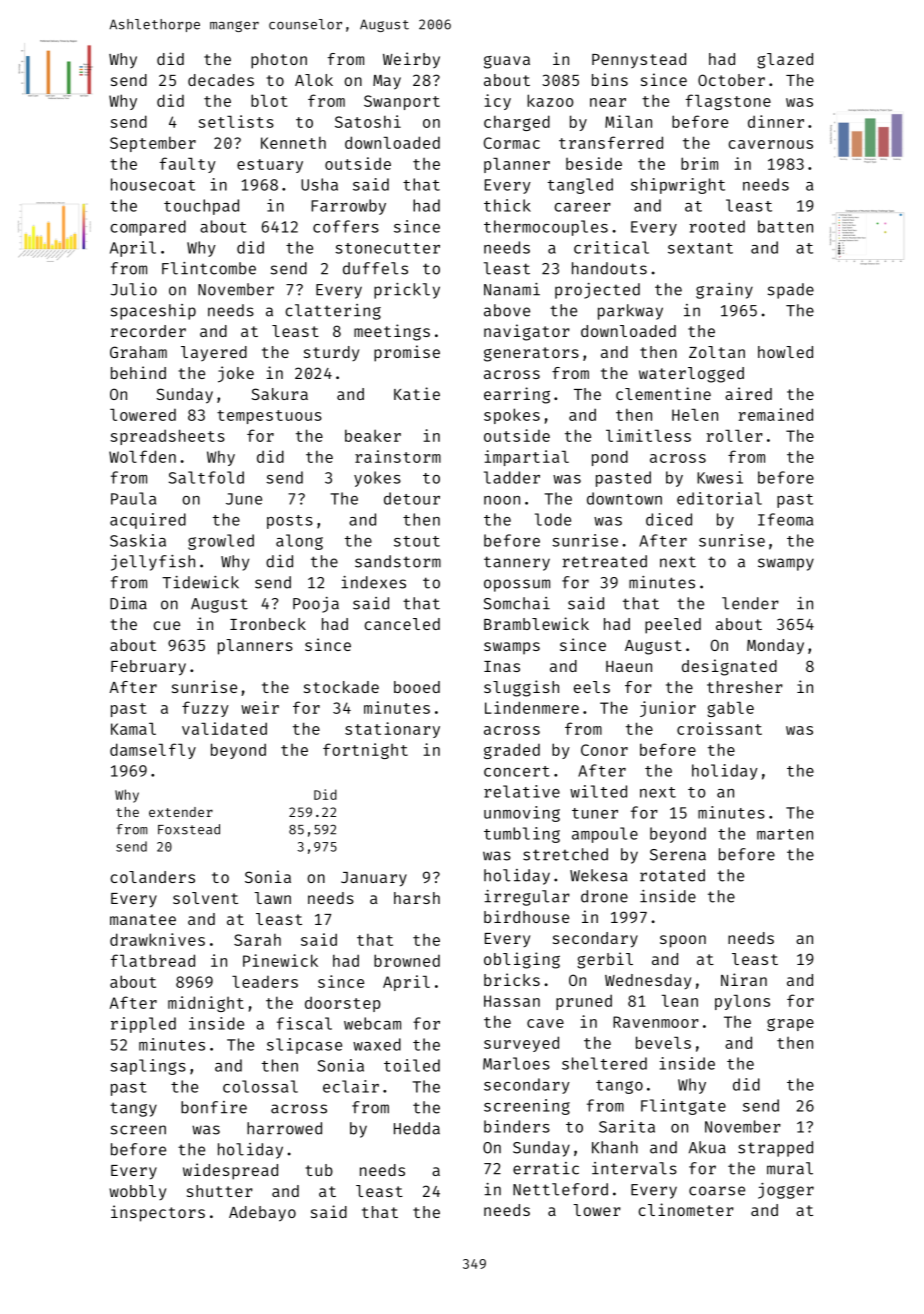 This image has height=1314, width=924. I want to click on Nettleford, so click(560, 1189).
